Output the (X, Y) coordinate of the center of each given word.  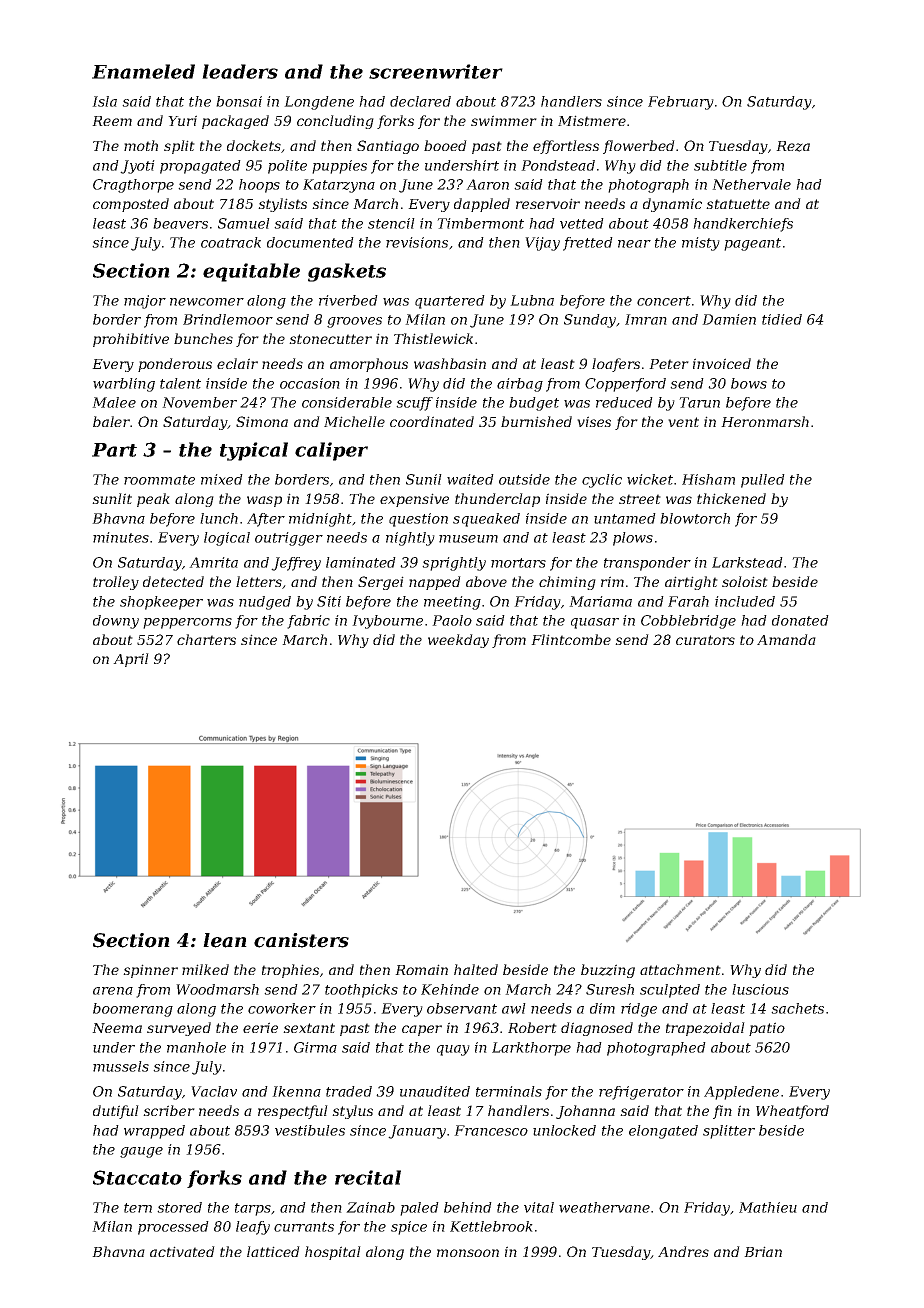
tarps (253, 1209)
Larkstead (747, 562)
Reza (793, 146)
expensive (414, 500)
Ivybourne (387, 622)
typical (254, 451)
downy (116, 622)
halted (476, 969)
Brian (763, 1251)
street (640, 499)
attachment (680, 969)
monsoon (468, 1253)
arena (113, 991)
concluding (335, 122)
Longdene (319, 103)
